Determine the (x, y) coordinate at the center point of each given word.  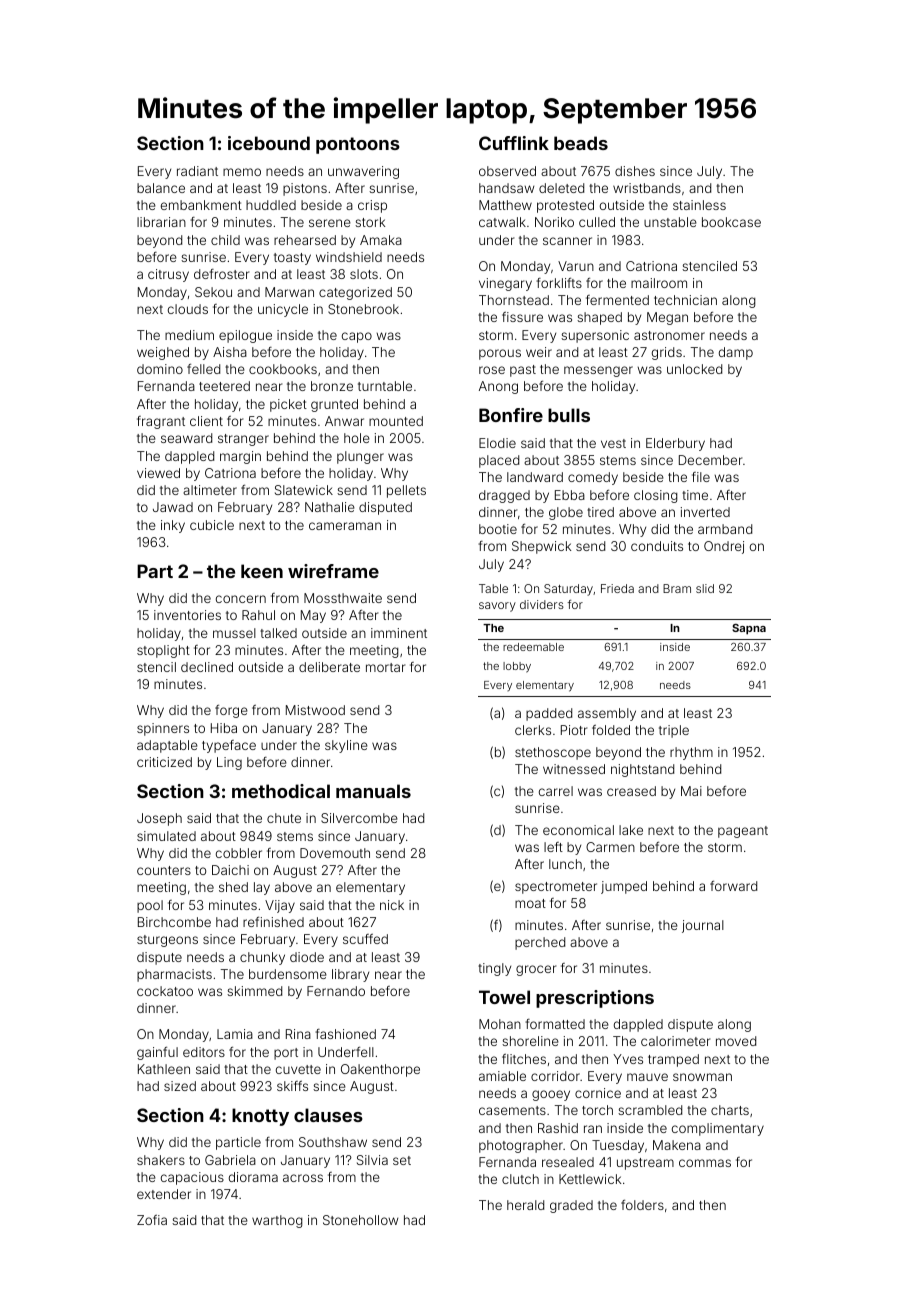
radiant (197, 171)
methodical (281, 791)
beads (581, 143)
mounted (396, 421)
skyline (346, 746)
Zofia (152, 1220)
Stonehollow (360, 1220)
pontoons (358, 145)
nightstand (642, 770)
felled (203, 369)
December (710, 460)
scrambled (650, 1110)
